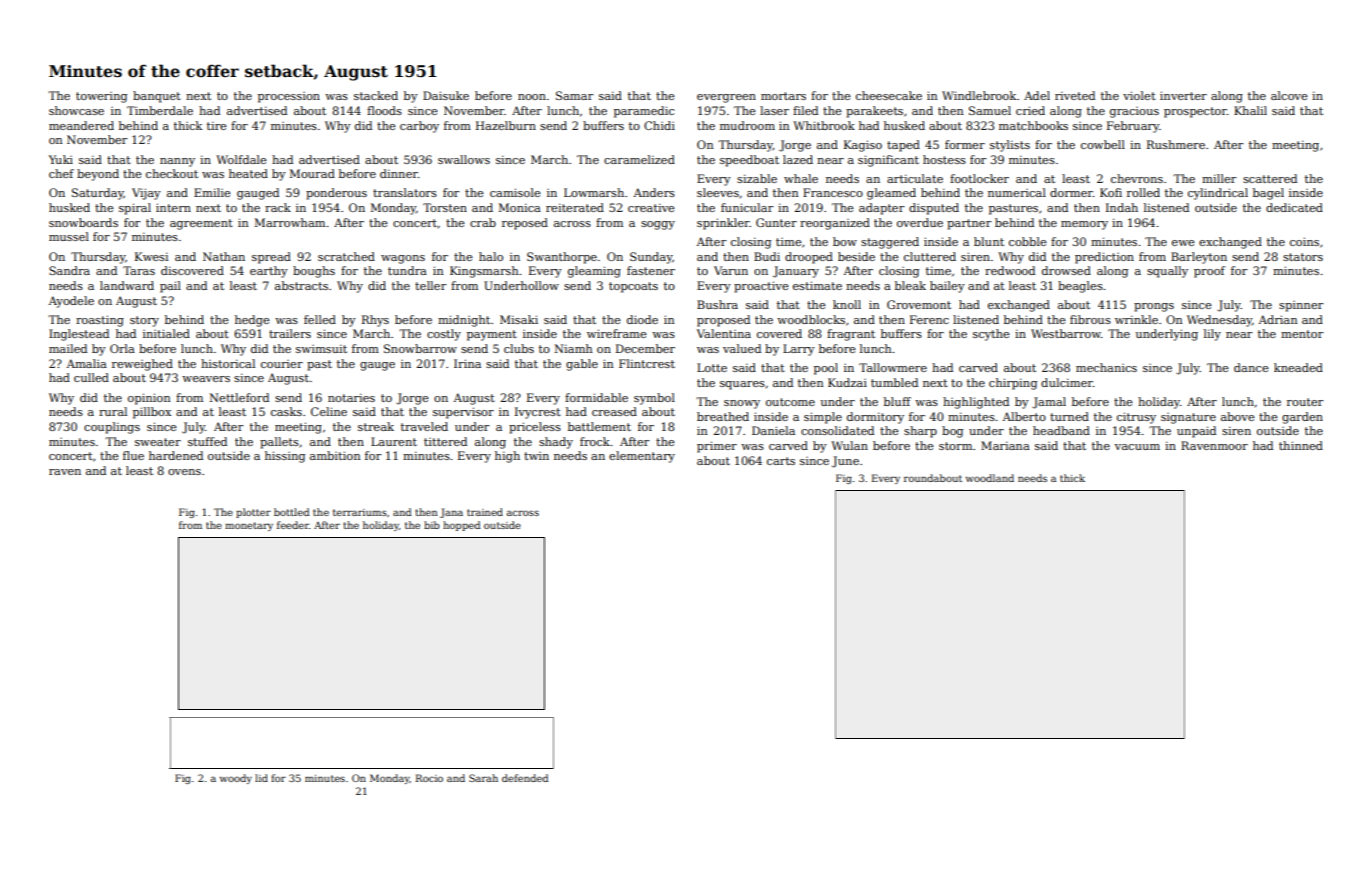  I want to click on alcove, so click(1289, 95).
